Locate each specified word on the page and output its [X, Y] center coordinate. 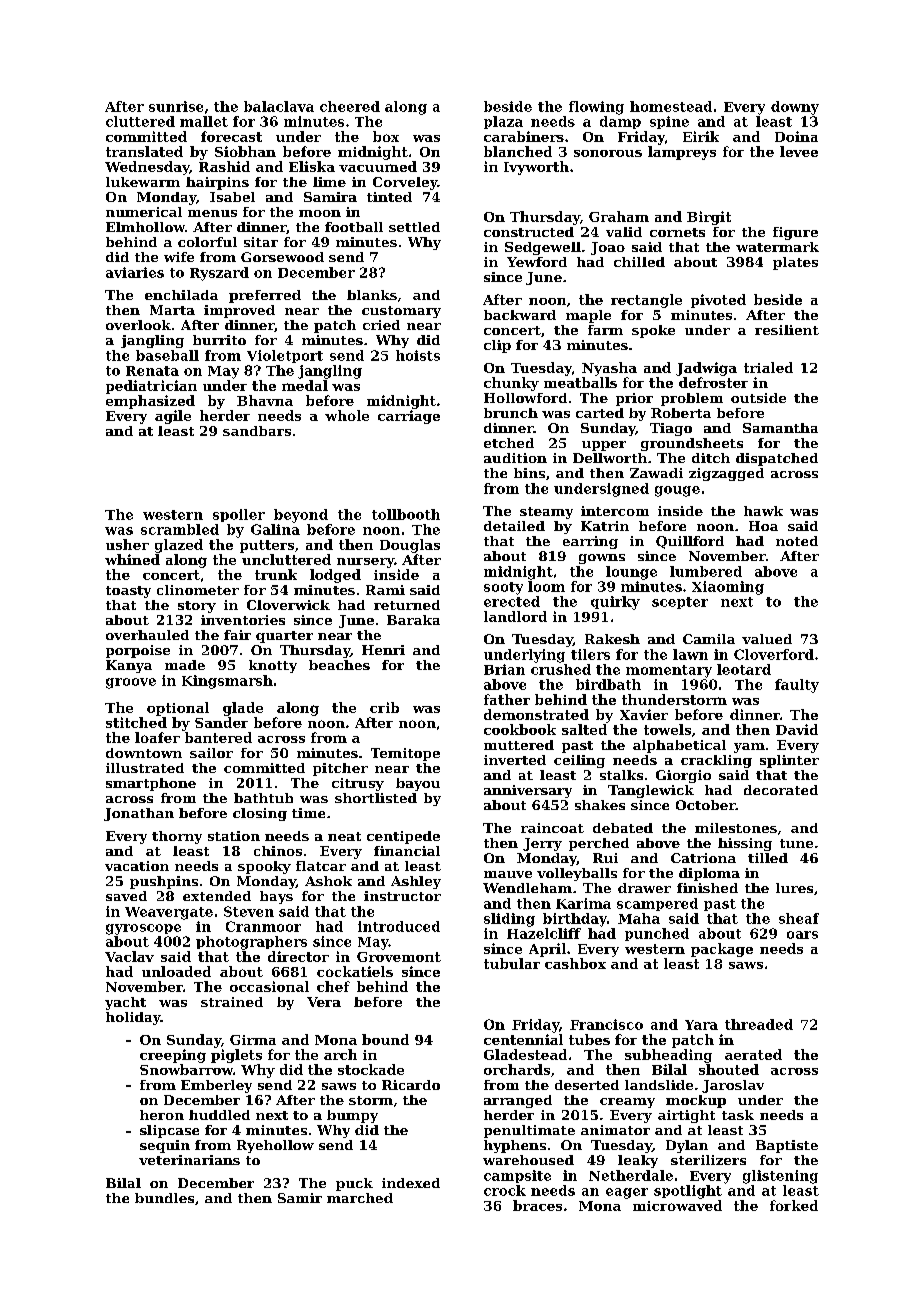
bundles [164, 1198]
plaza [503, 122]
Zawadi [656, 473]
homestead [671, 106]
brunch [511, 413]
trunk [276, 574]
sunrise [176, 106]
